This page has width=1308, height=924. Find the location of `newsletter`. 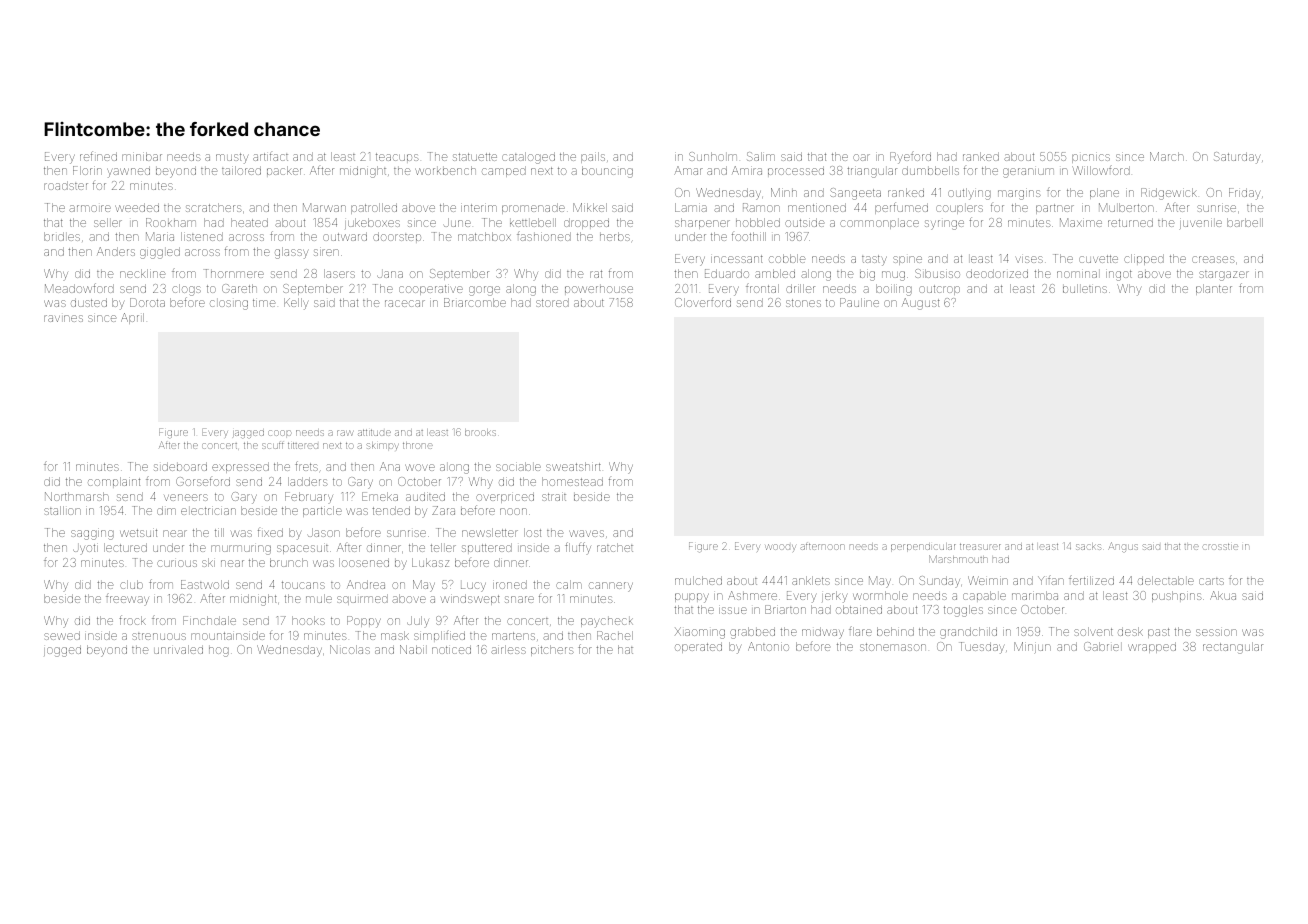

newsletter is located at coordinates (490, 532).
